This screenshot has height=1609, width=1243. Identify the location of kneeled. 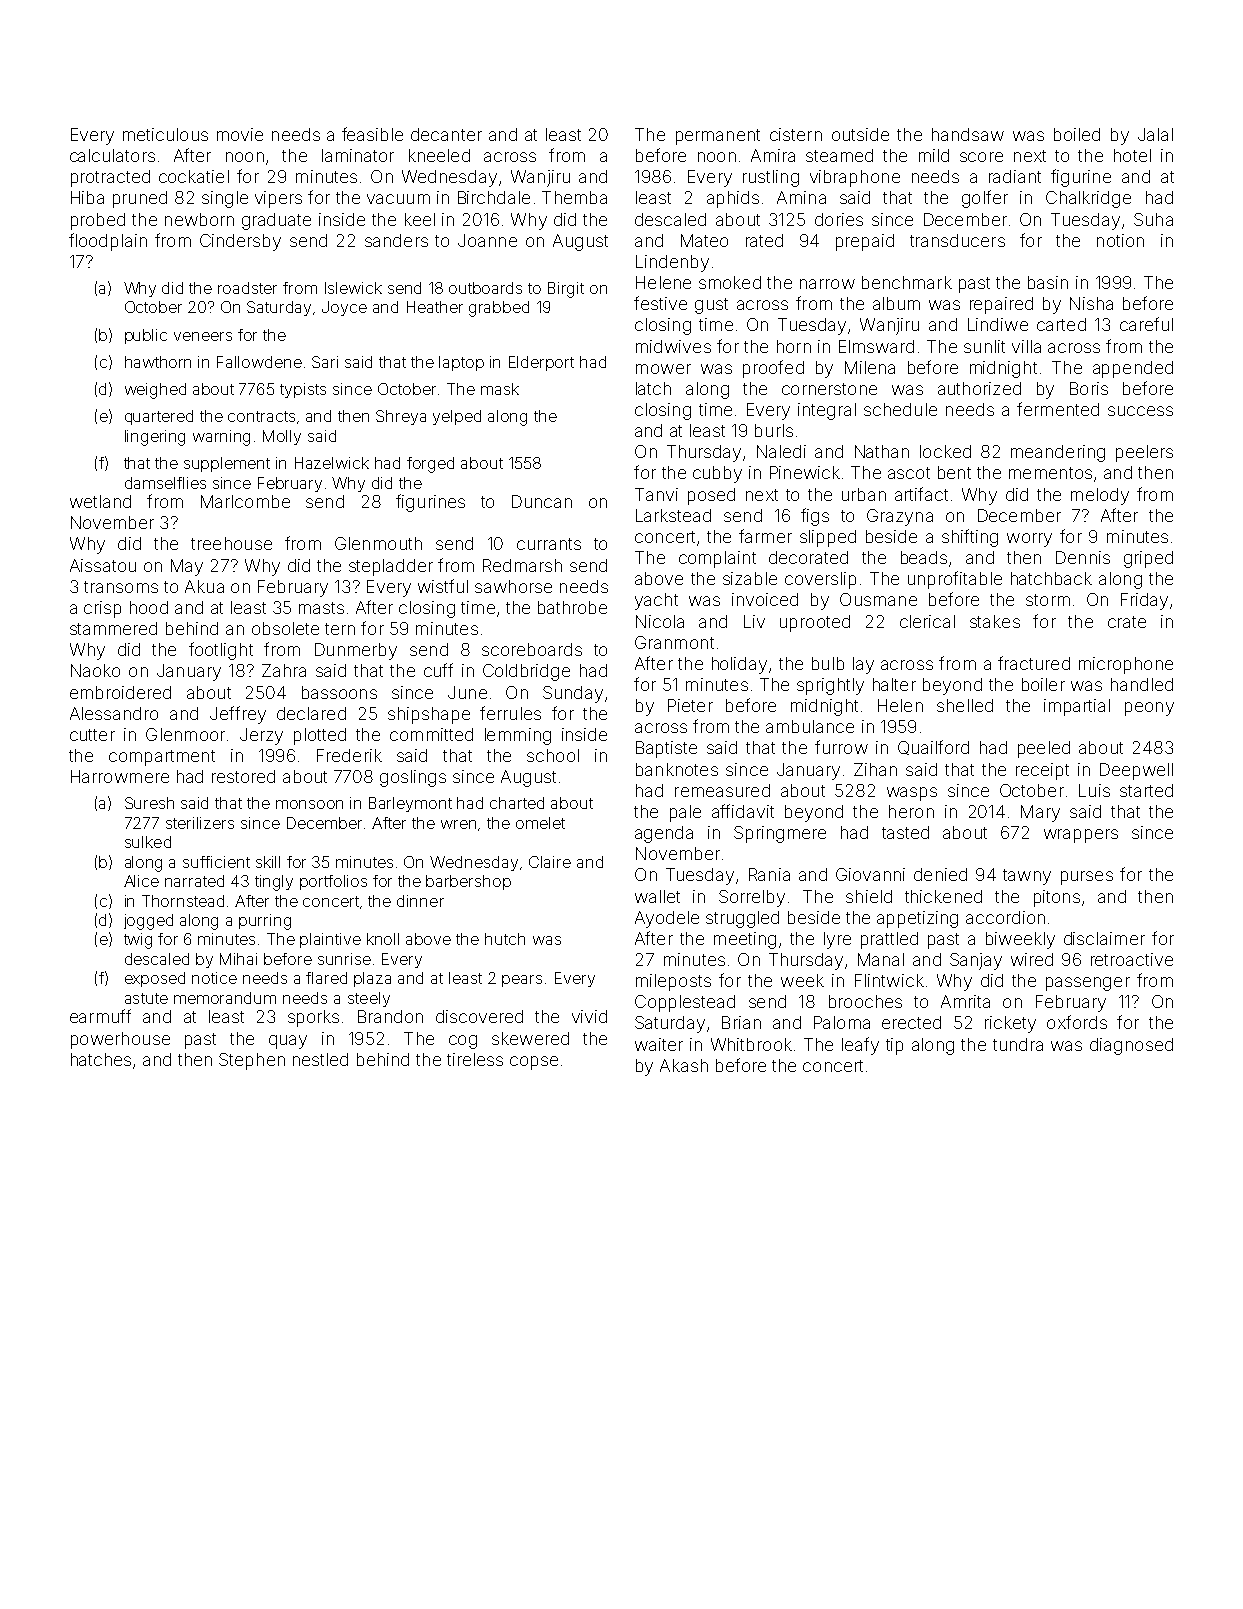
(439, 155).
